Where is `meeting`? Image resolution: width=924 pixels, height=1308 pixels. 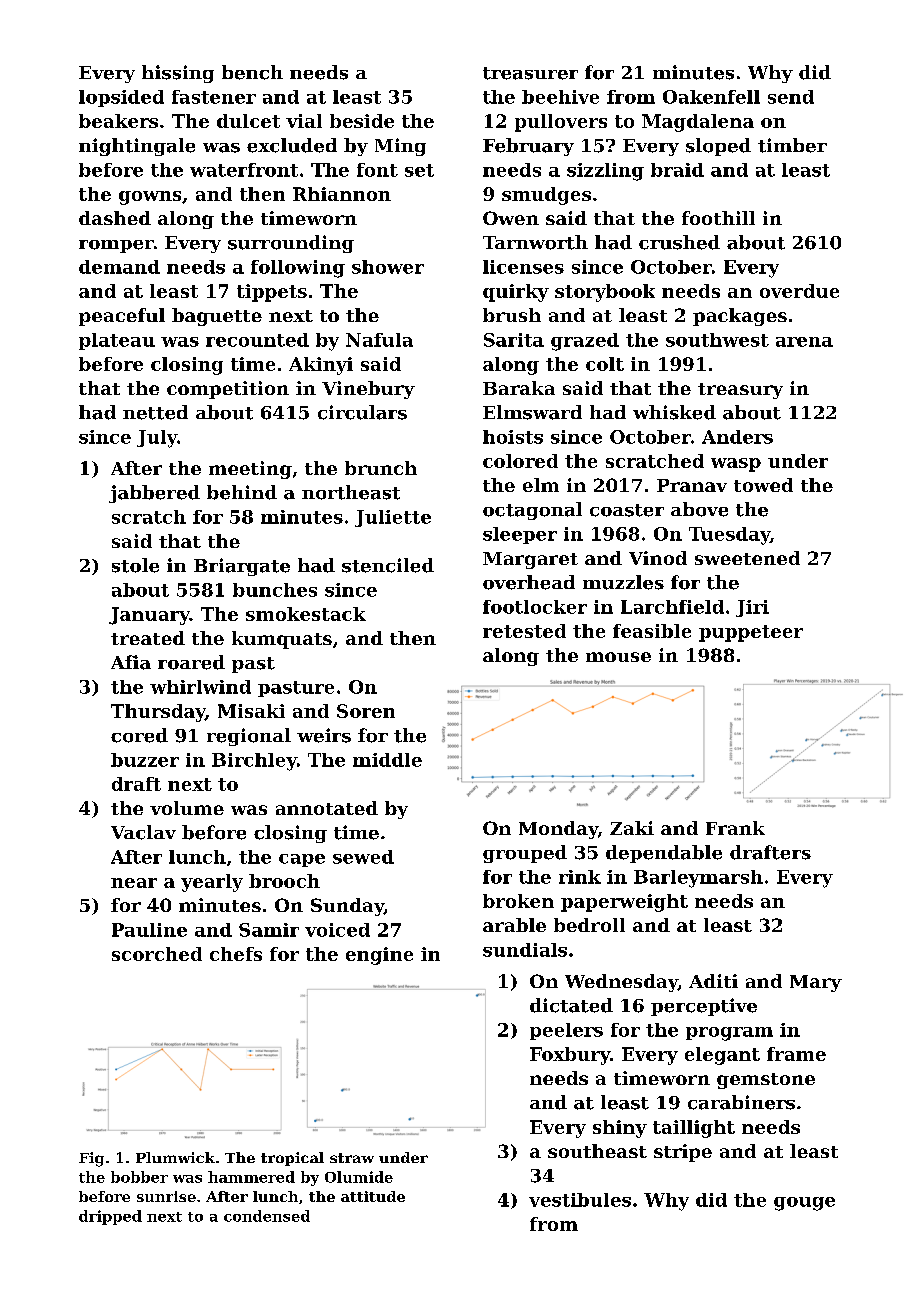
meeting is located at coordinates (250, 470).
